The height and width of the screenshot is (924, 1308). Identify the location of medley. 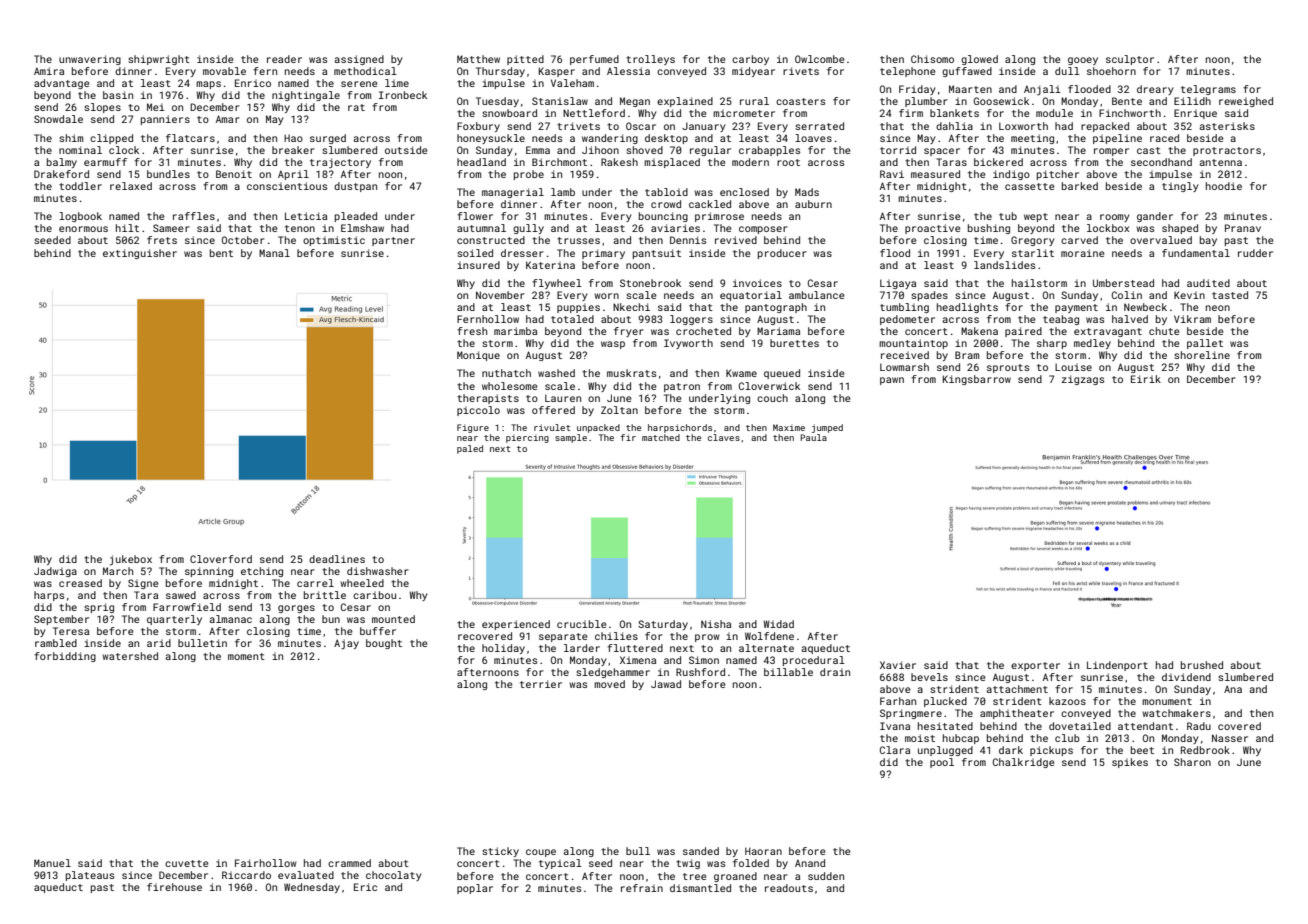
(1092, 344).
